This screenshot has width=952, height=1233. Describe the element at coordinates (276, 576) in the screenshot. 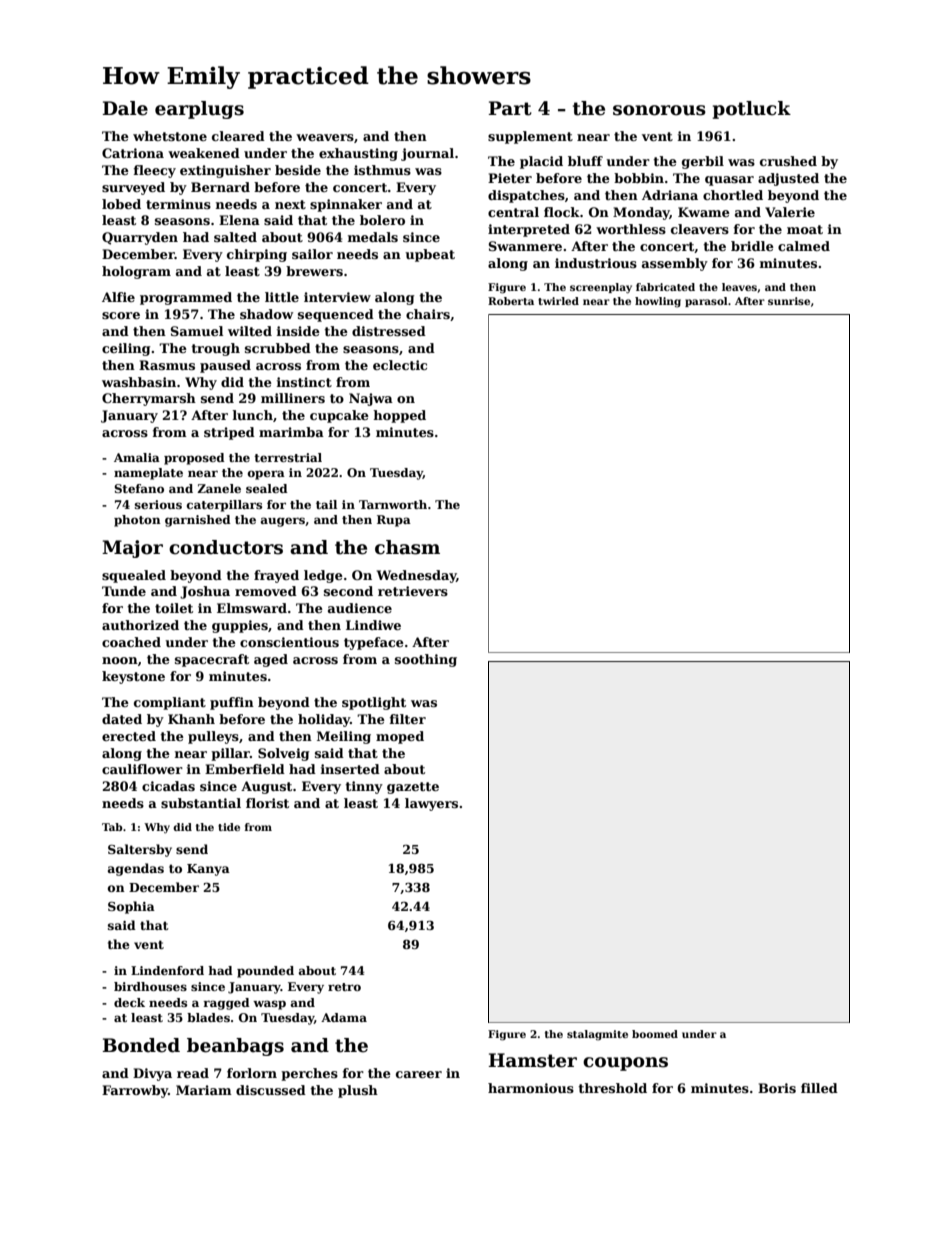

I see `frayed` at that location.
